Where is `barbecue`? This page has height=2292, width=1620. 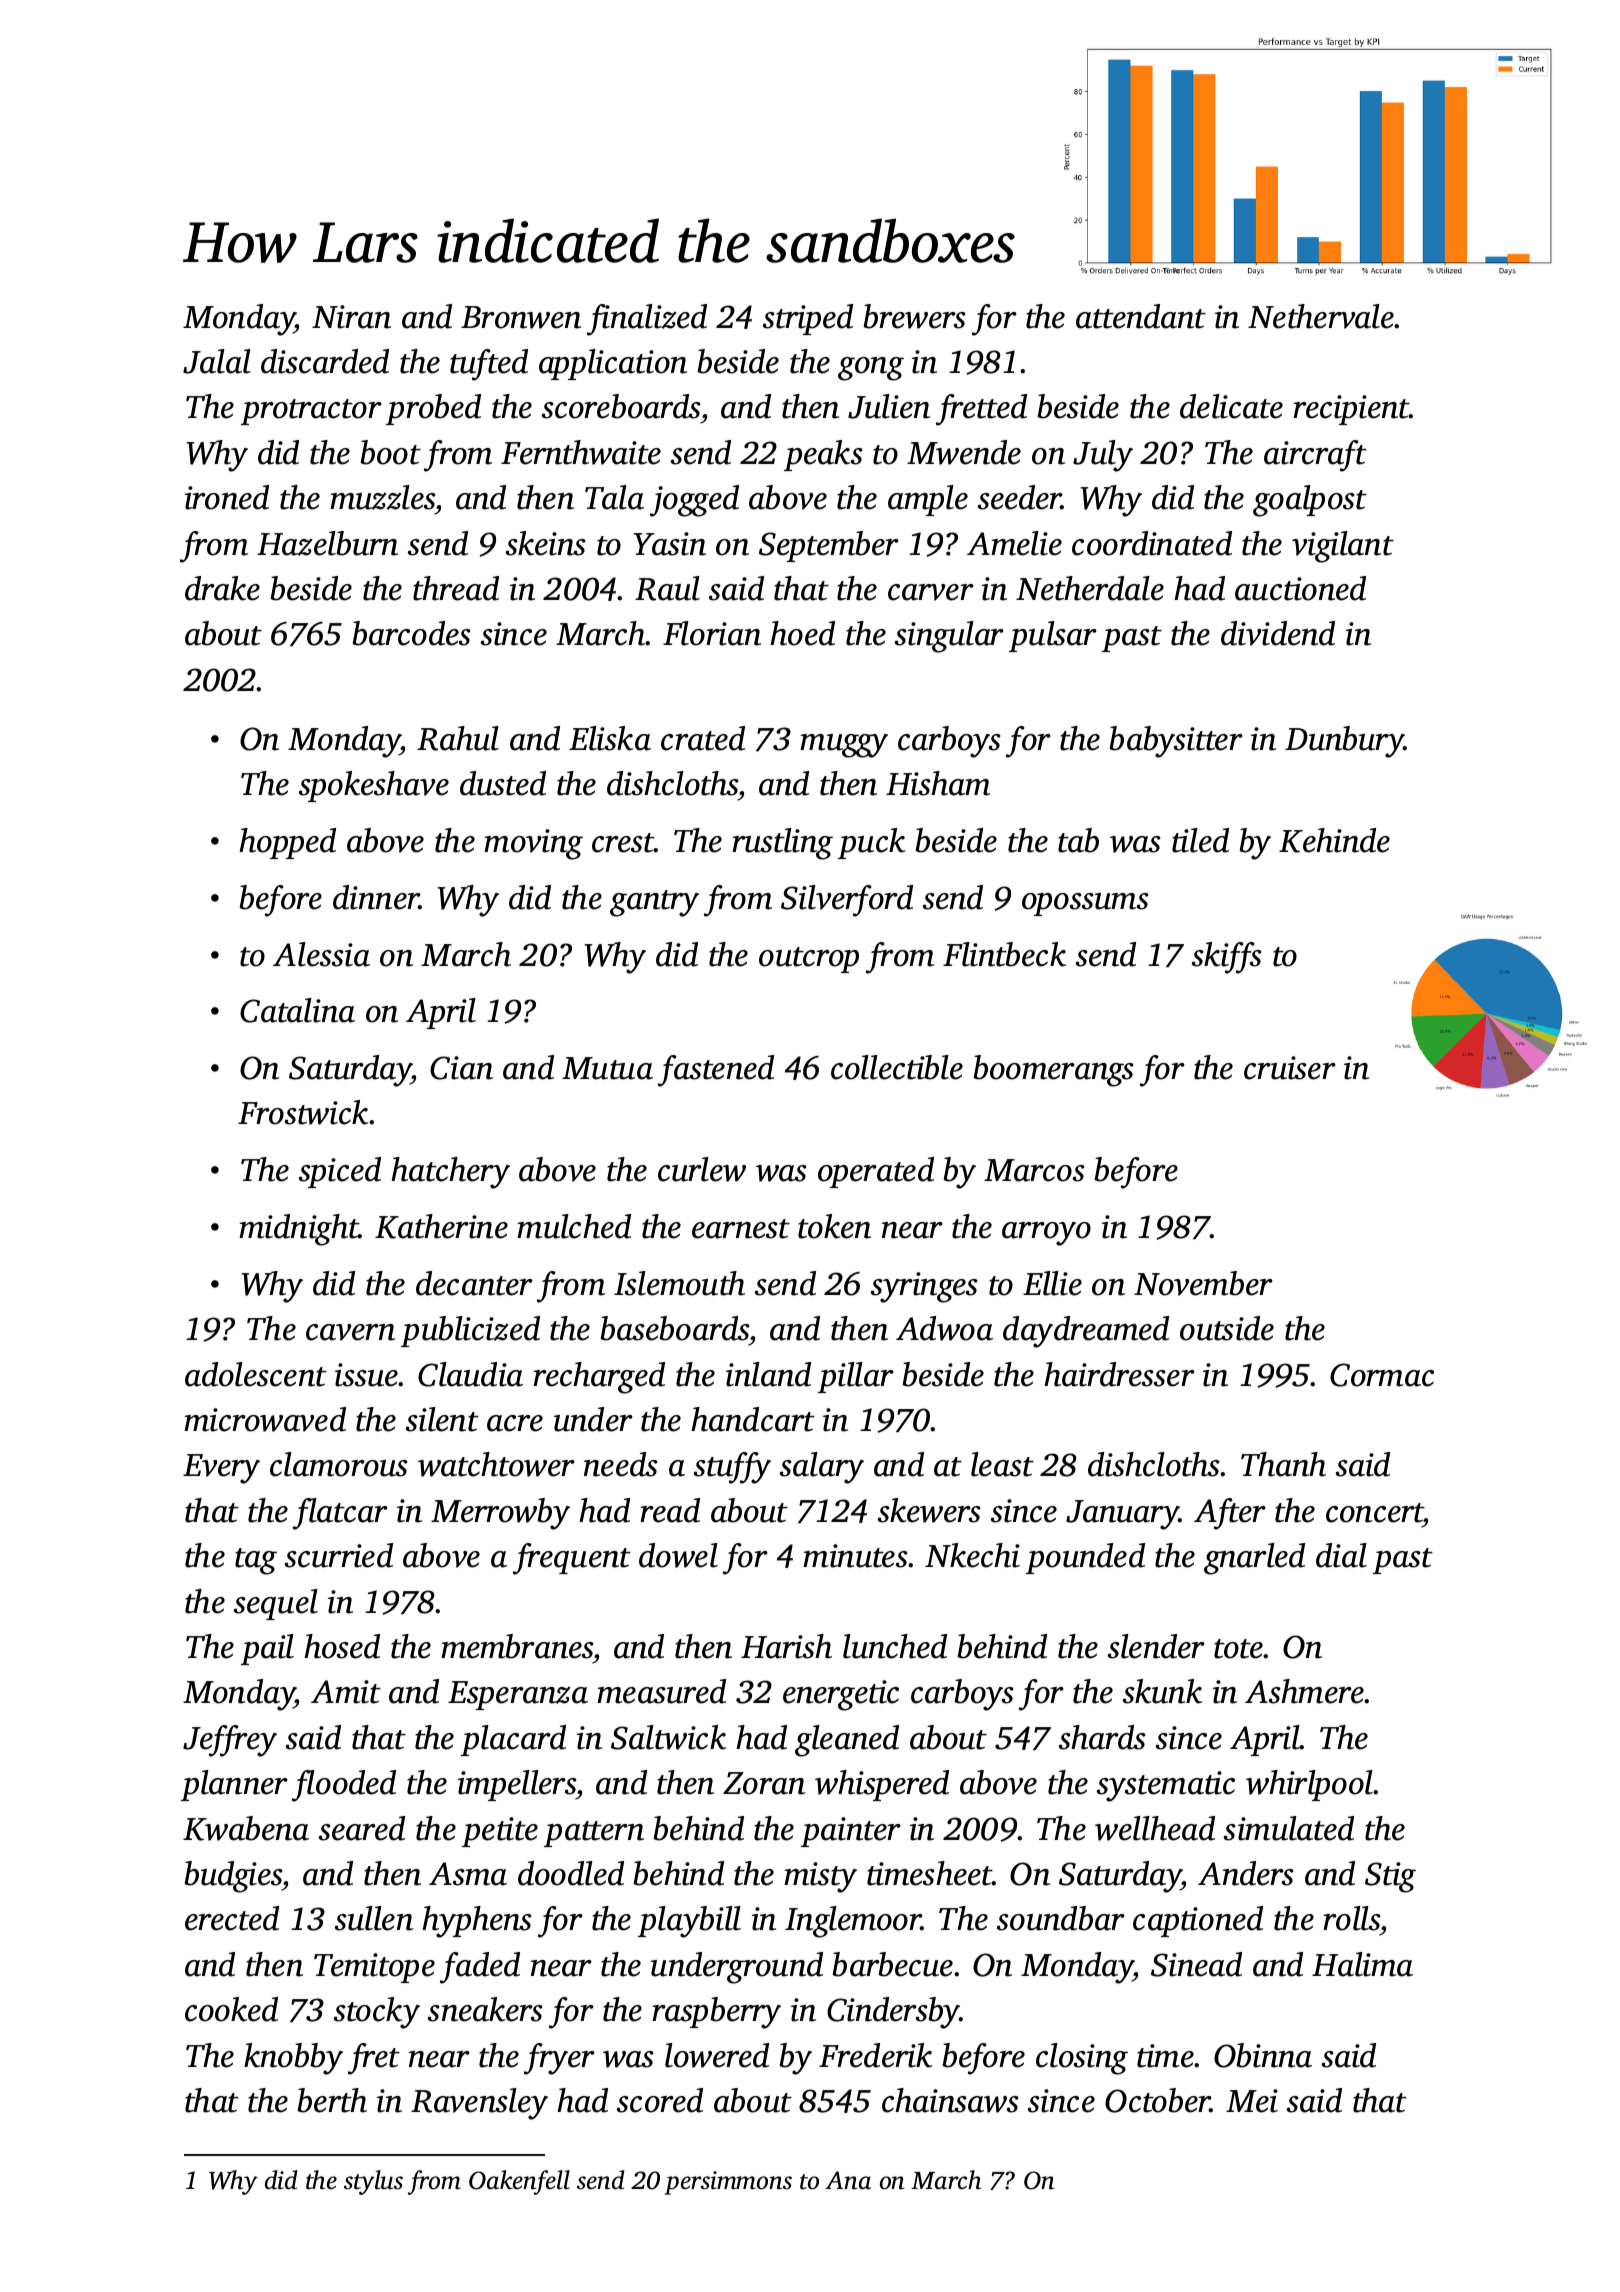 barbecue is located at coordinates (892, 1964).
